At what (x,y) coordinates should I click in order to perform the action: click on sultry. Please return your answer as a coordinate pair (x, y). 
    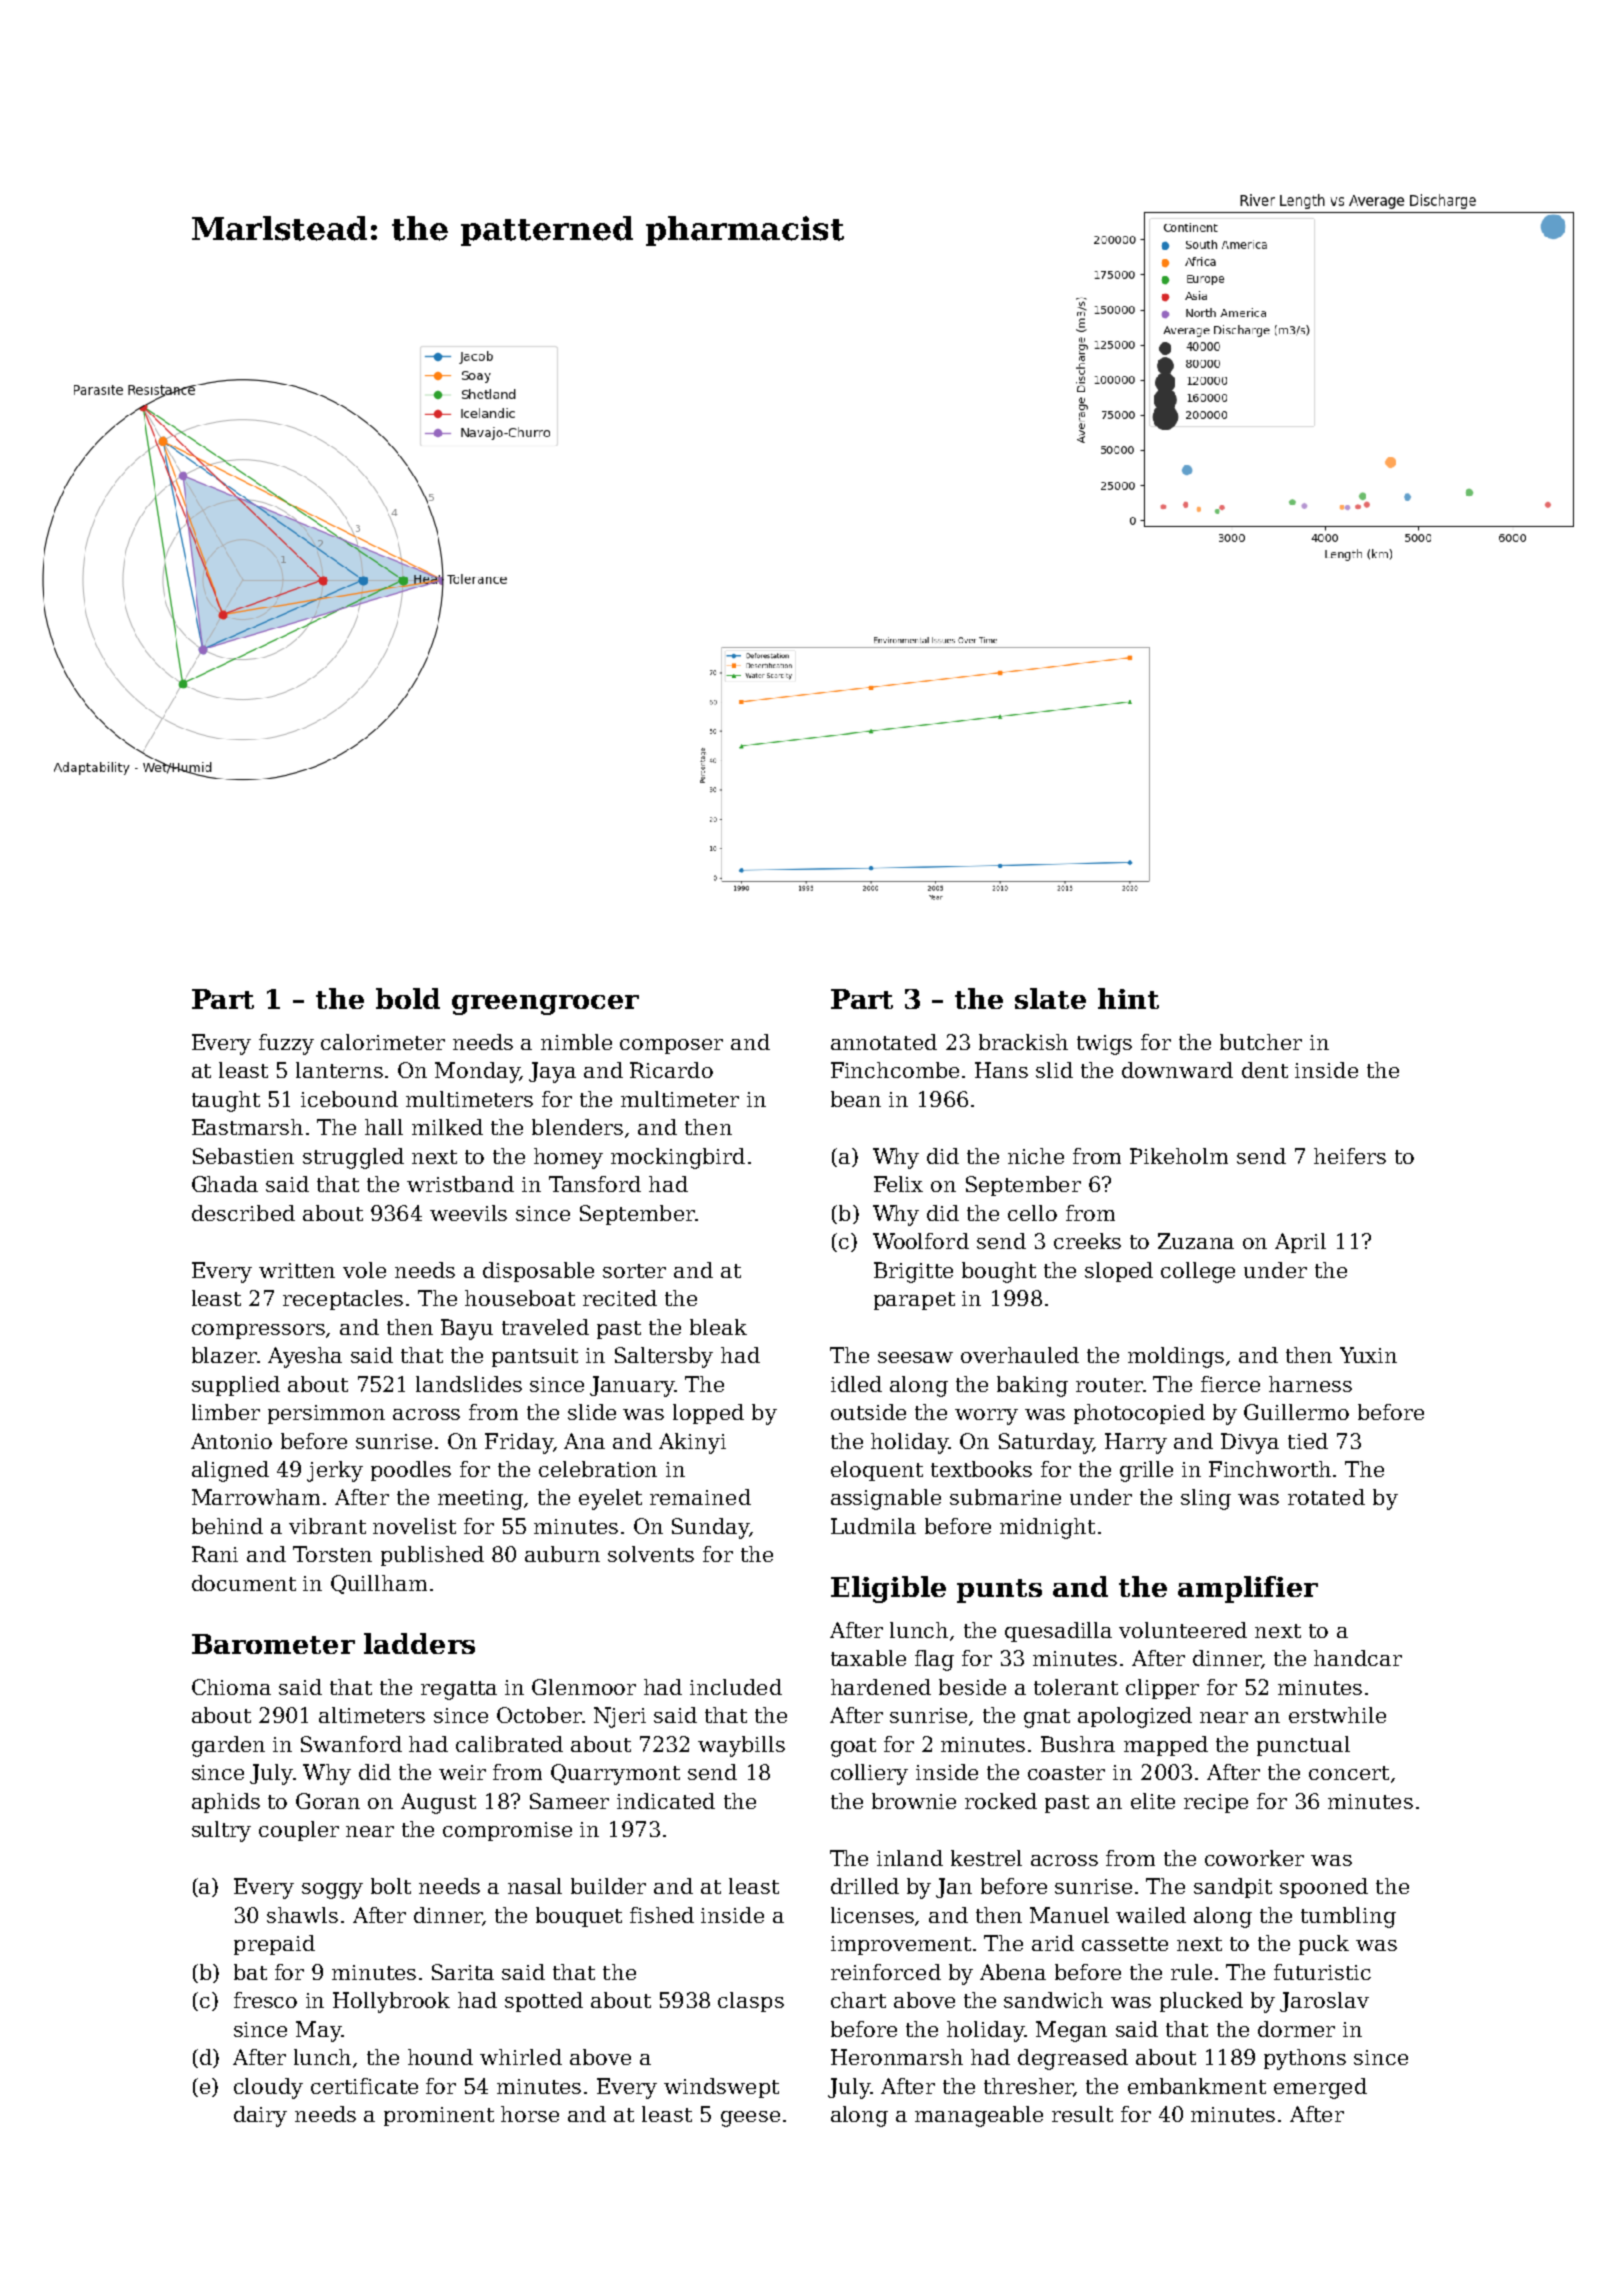
    Looking at the image, I should click on (221, 1831).
